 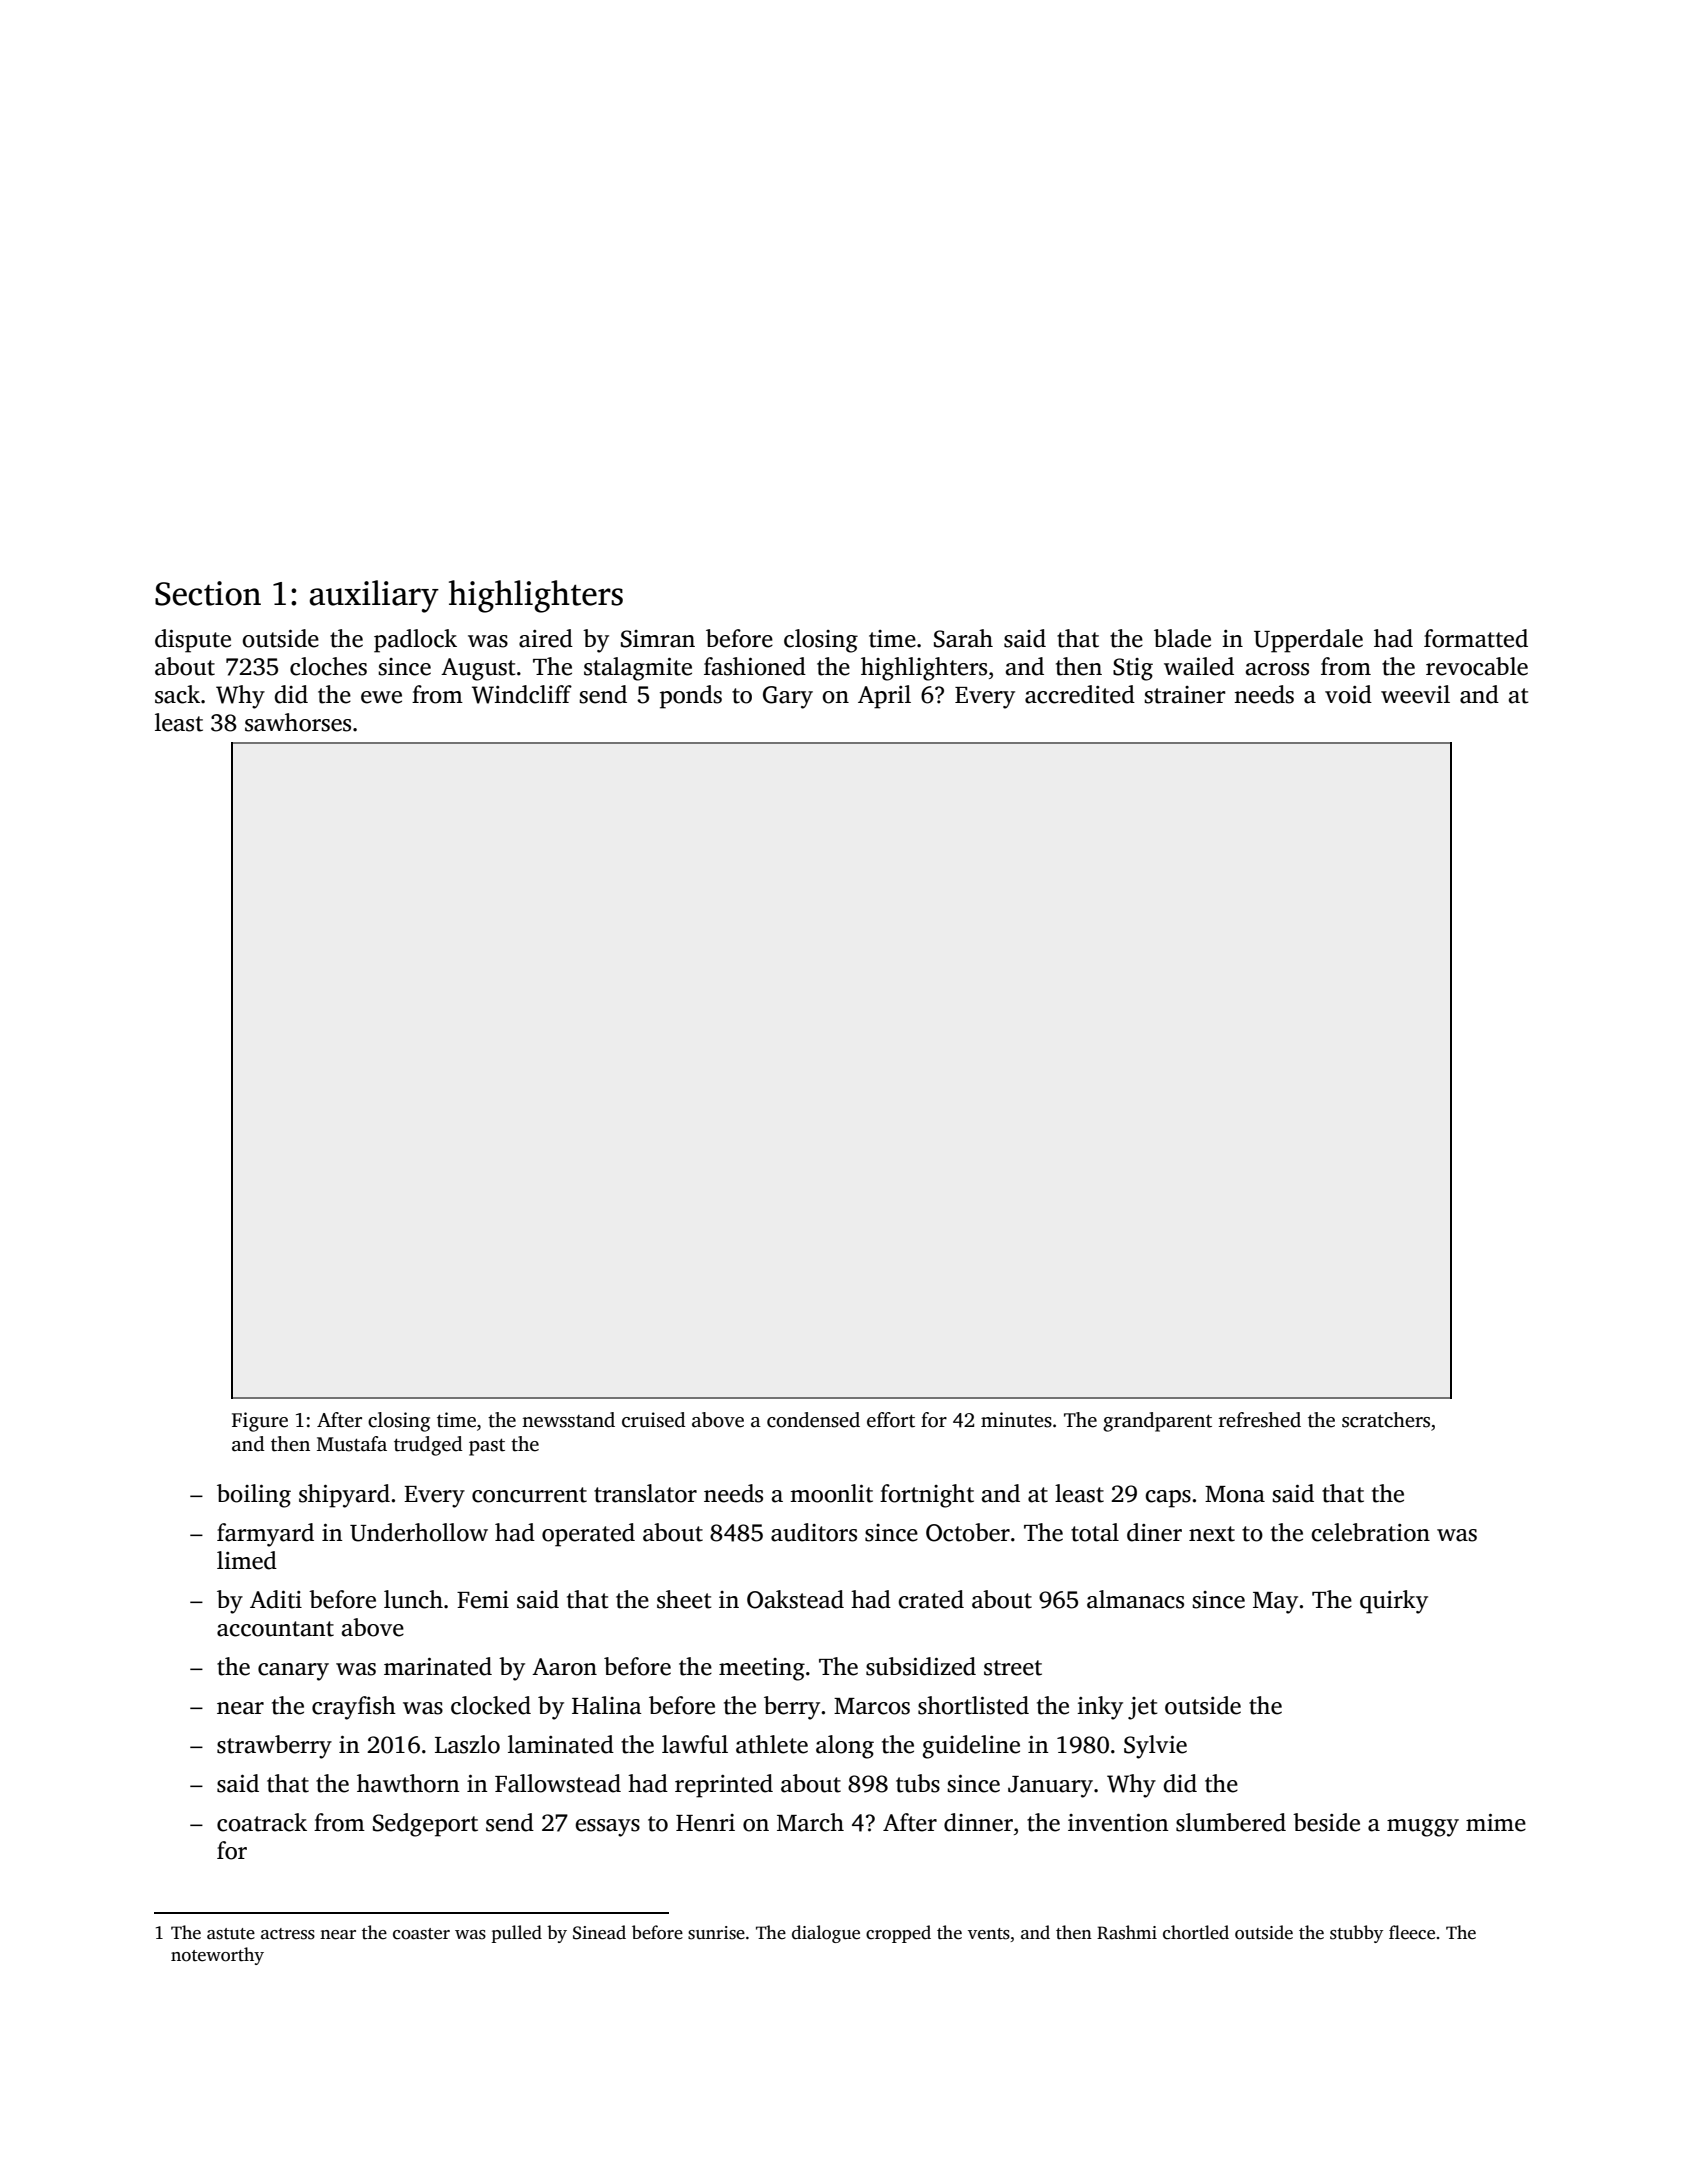 I want to click on ewe, so click(x=381, y=697).
